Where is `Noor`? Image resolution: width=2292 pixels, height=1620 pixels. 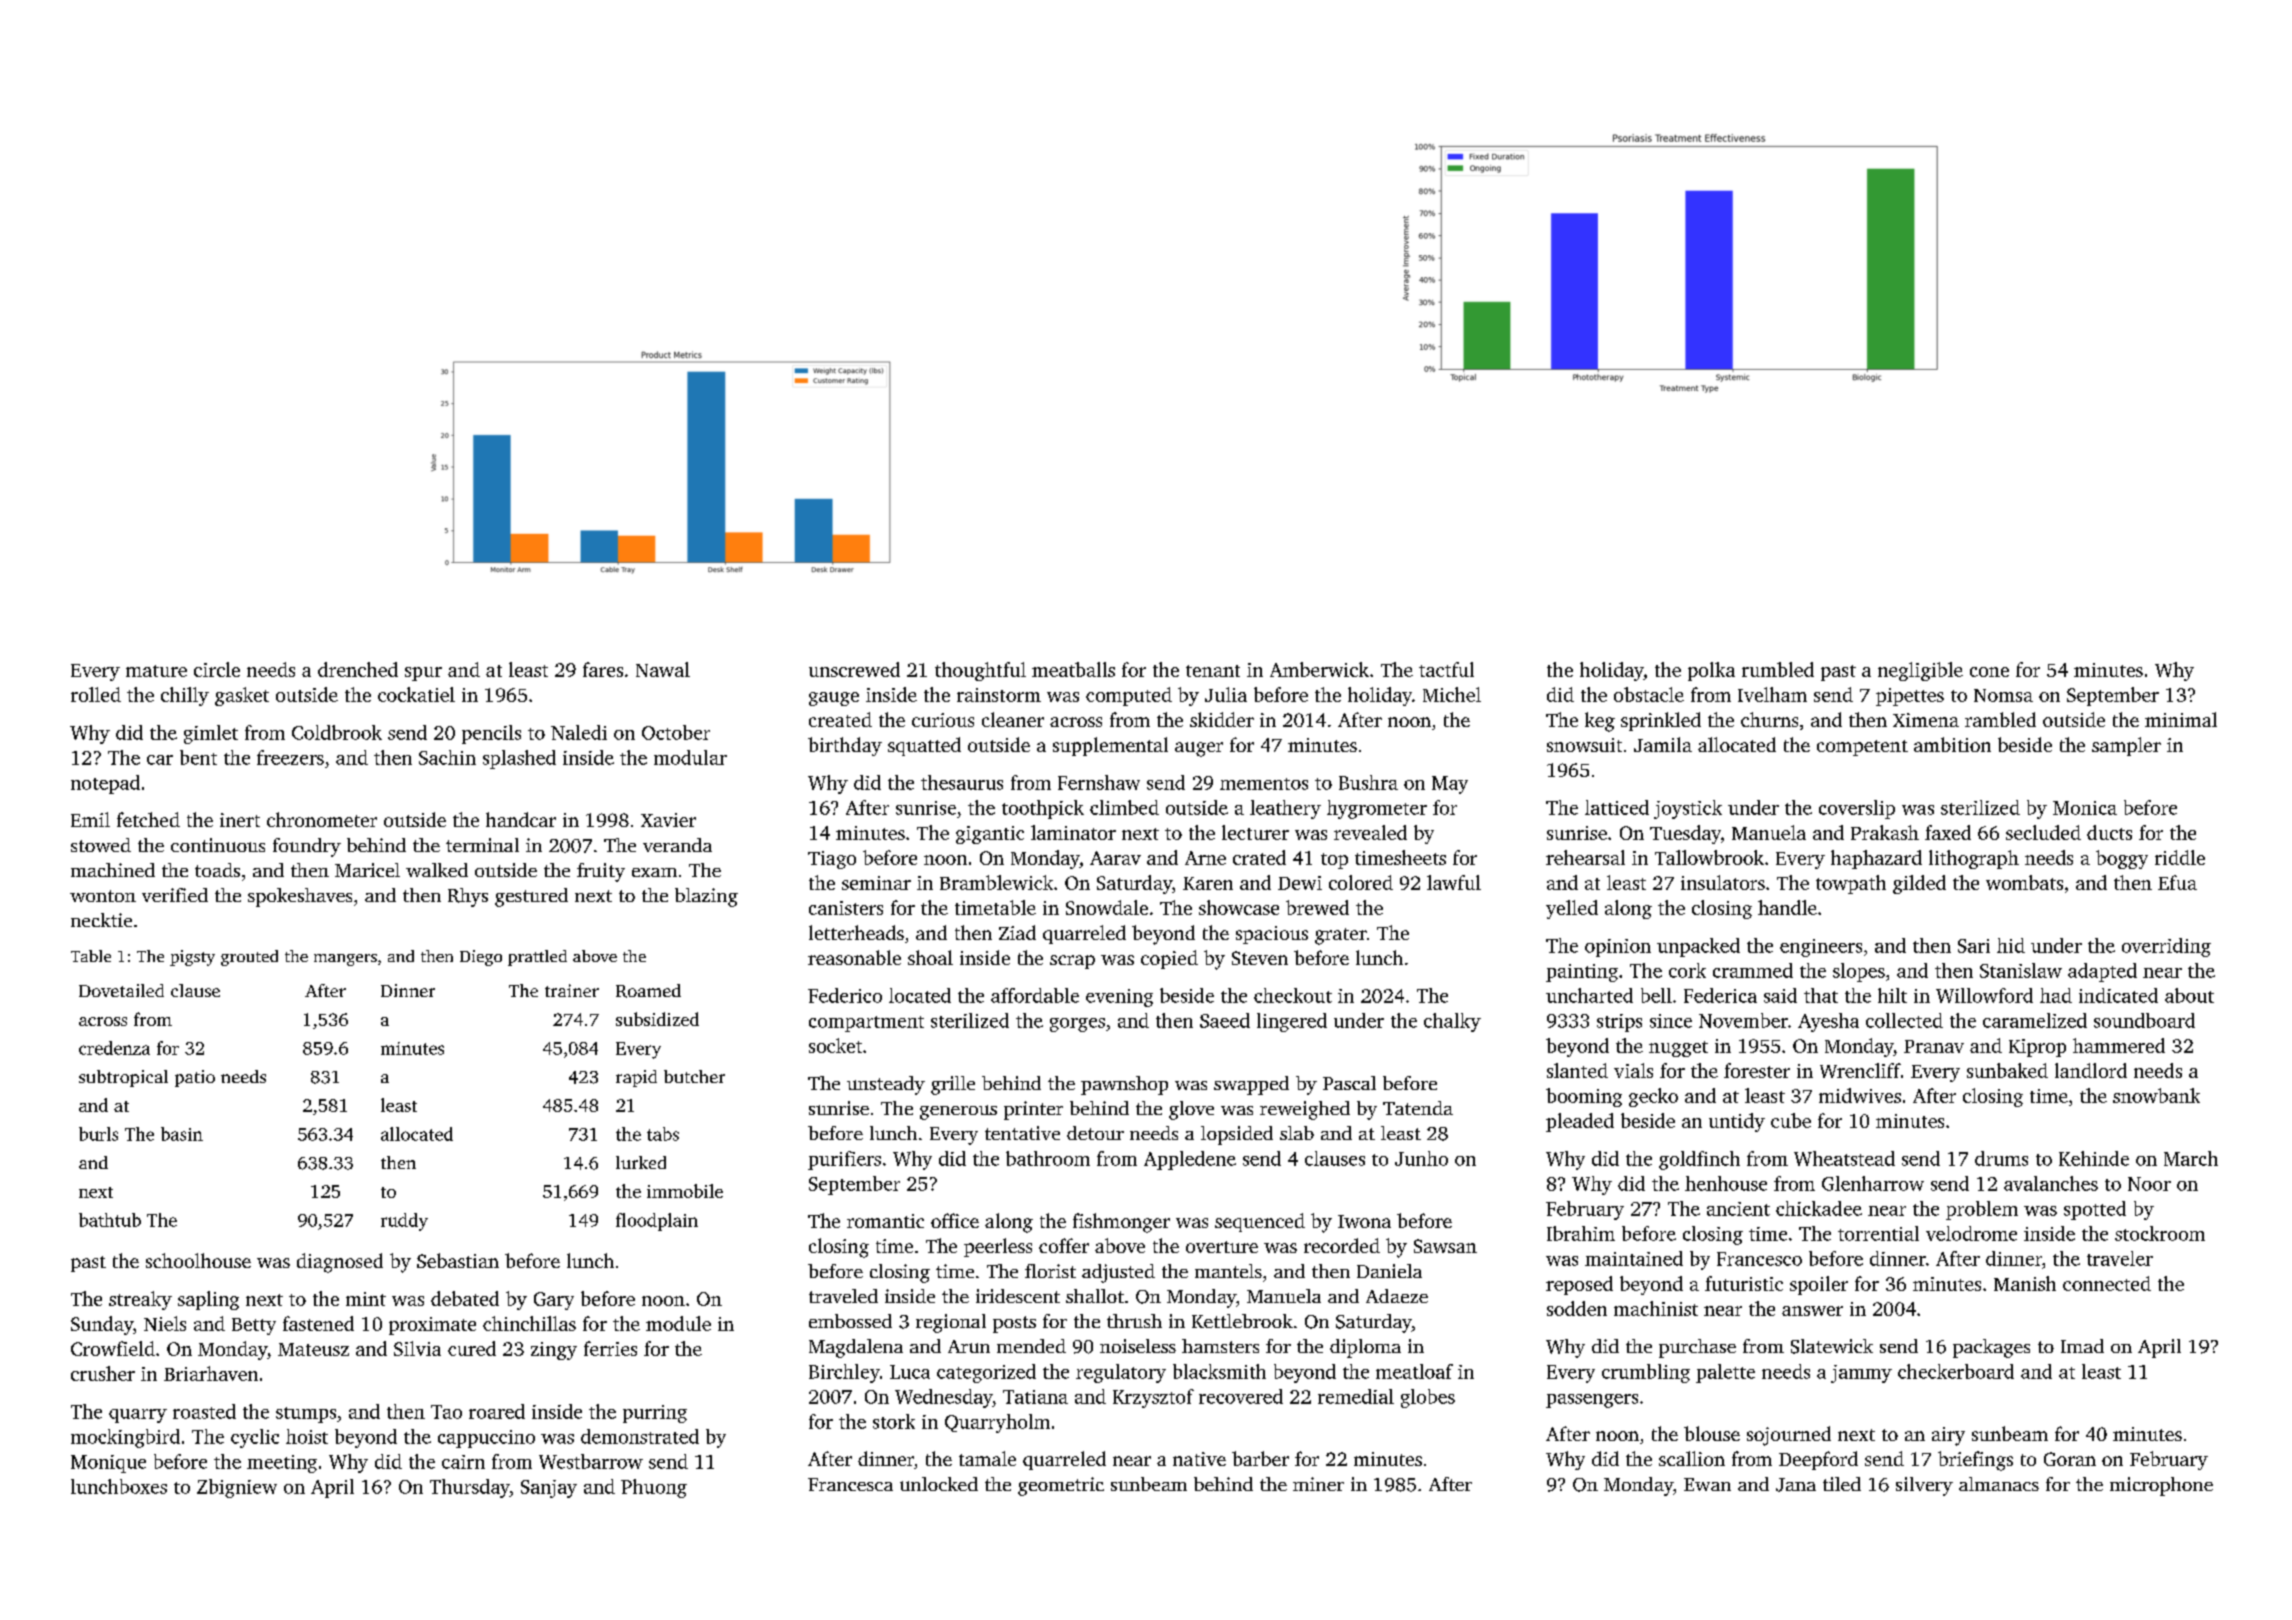 Noor is located at coordinates (2149, 1184).
